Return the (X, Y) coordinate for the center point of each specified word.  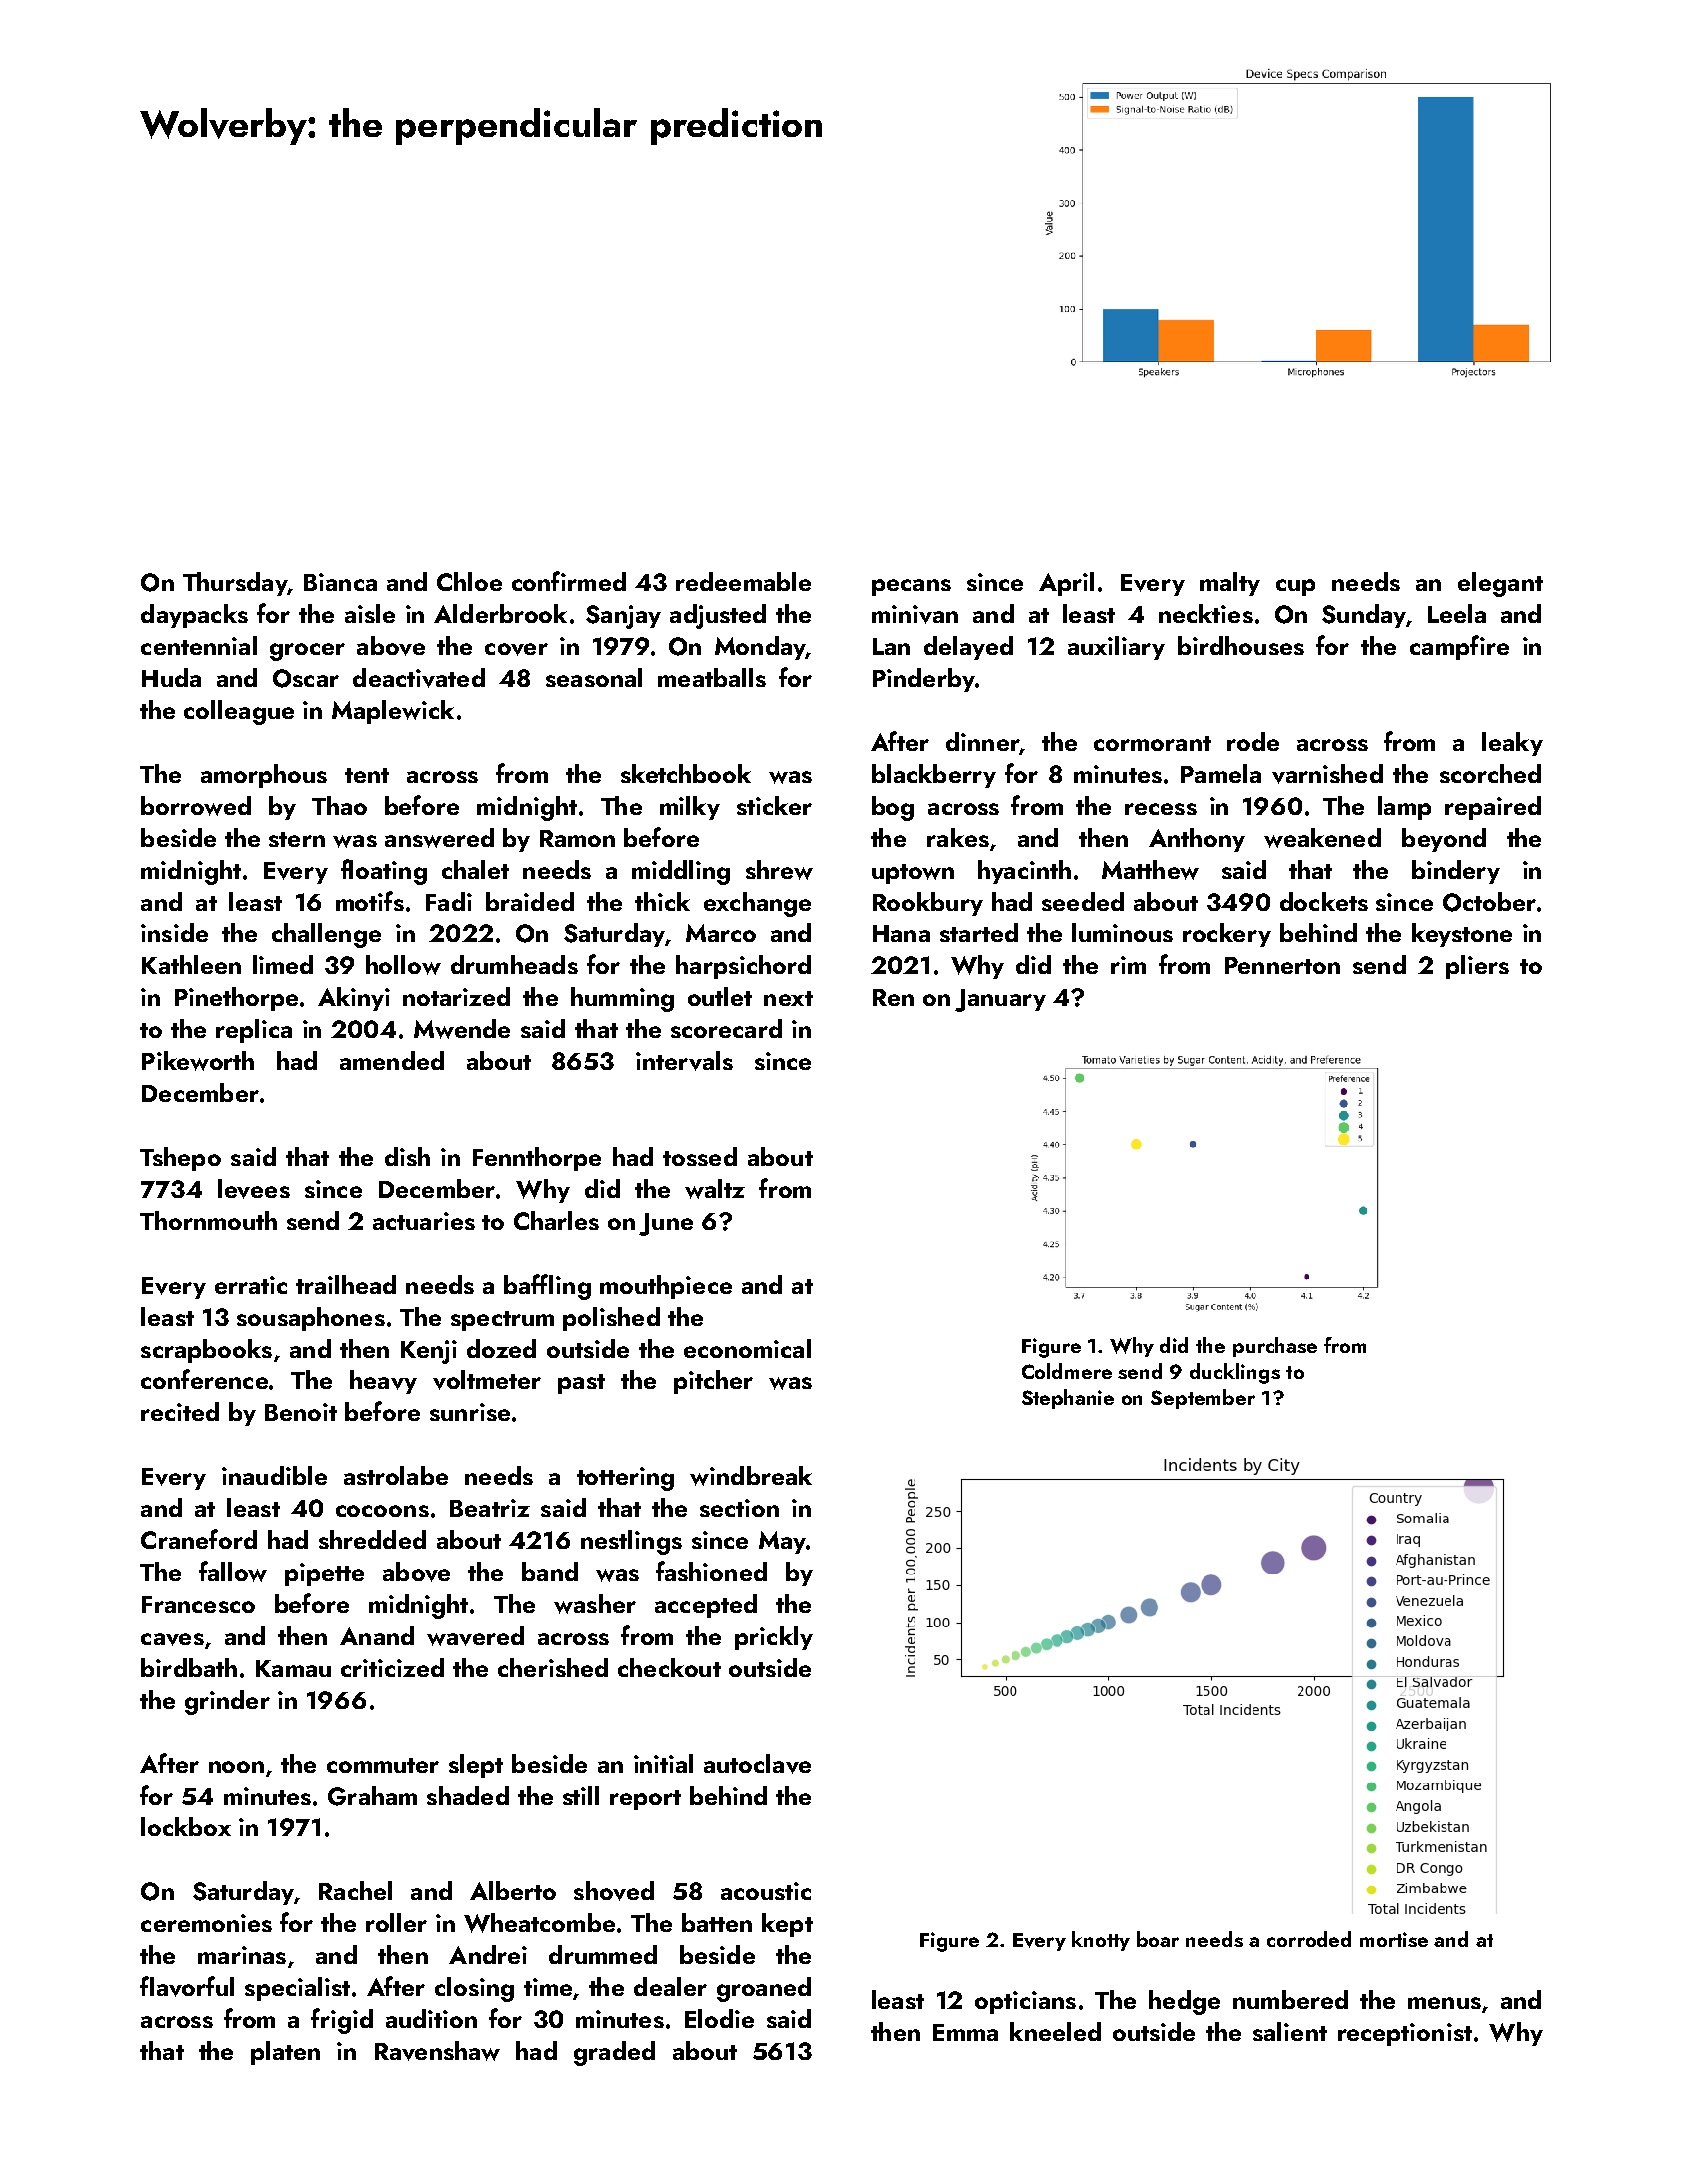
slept (476, 1766)
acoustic (766, 1891)
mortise (1394, 1939)
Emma (965, 2032)
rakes (958, 837)
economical (747, 1348)
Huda (171, 677)
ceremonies (206, 1923)
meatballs (712, 677)
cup (1295, 587)
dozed (501, 1348)
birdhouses (1241, 645)
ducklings (1235, 1373)
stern (297, 839)
